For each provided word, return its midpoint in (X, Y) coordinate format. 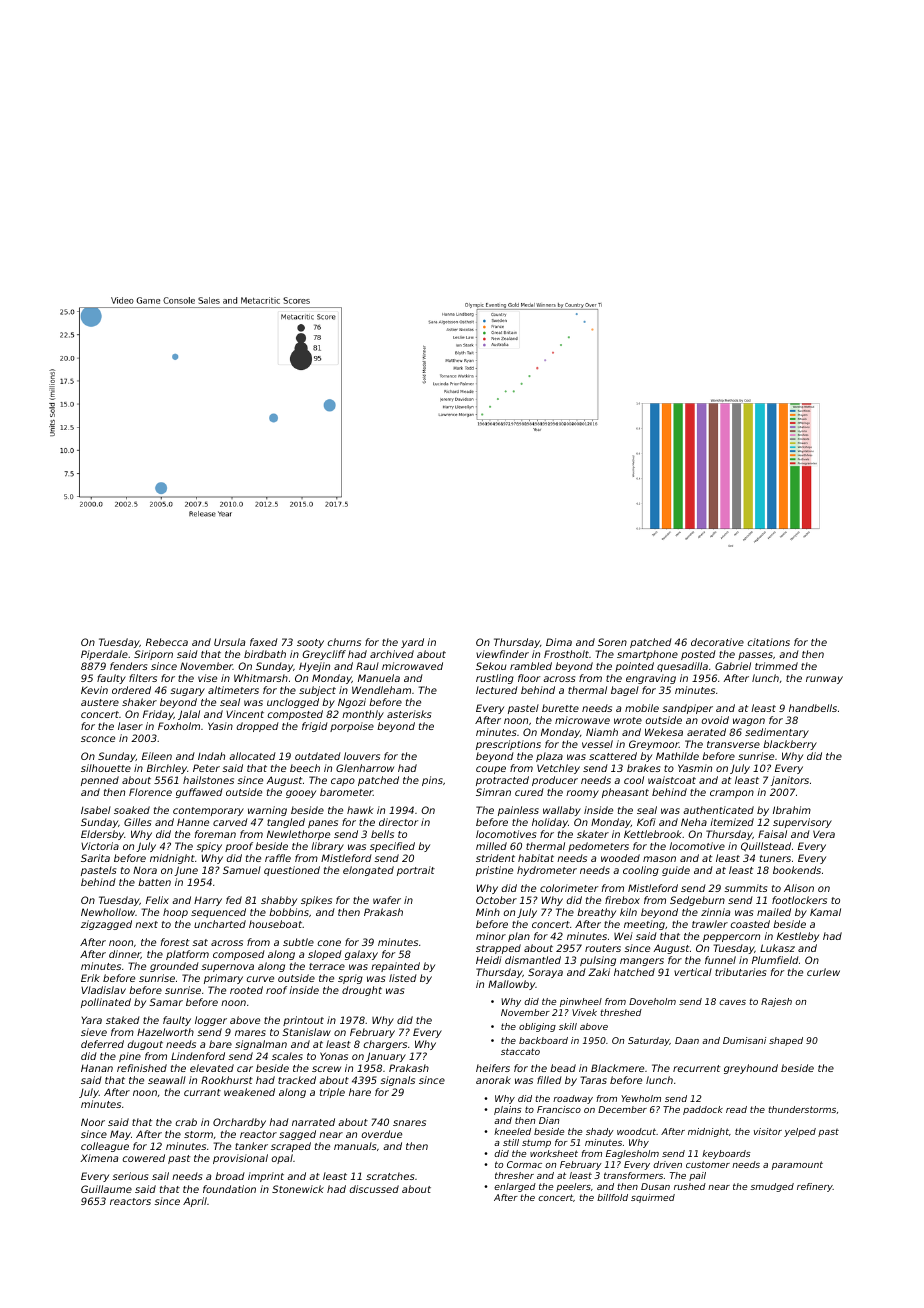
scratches (390, 1176)
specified (392, 847)
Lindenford (198, 1056)
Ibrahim (792, 810)
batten (154, 882)
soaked (132, 810)
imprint (266, 1177)
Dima (559, 642)
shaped (786, 1041)
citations (769, 642)
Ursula (229, 642)
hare (360, 1092)
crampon (732, 794)
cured (529, 792)
